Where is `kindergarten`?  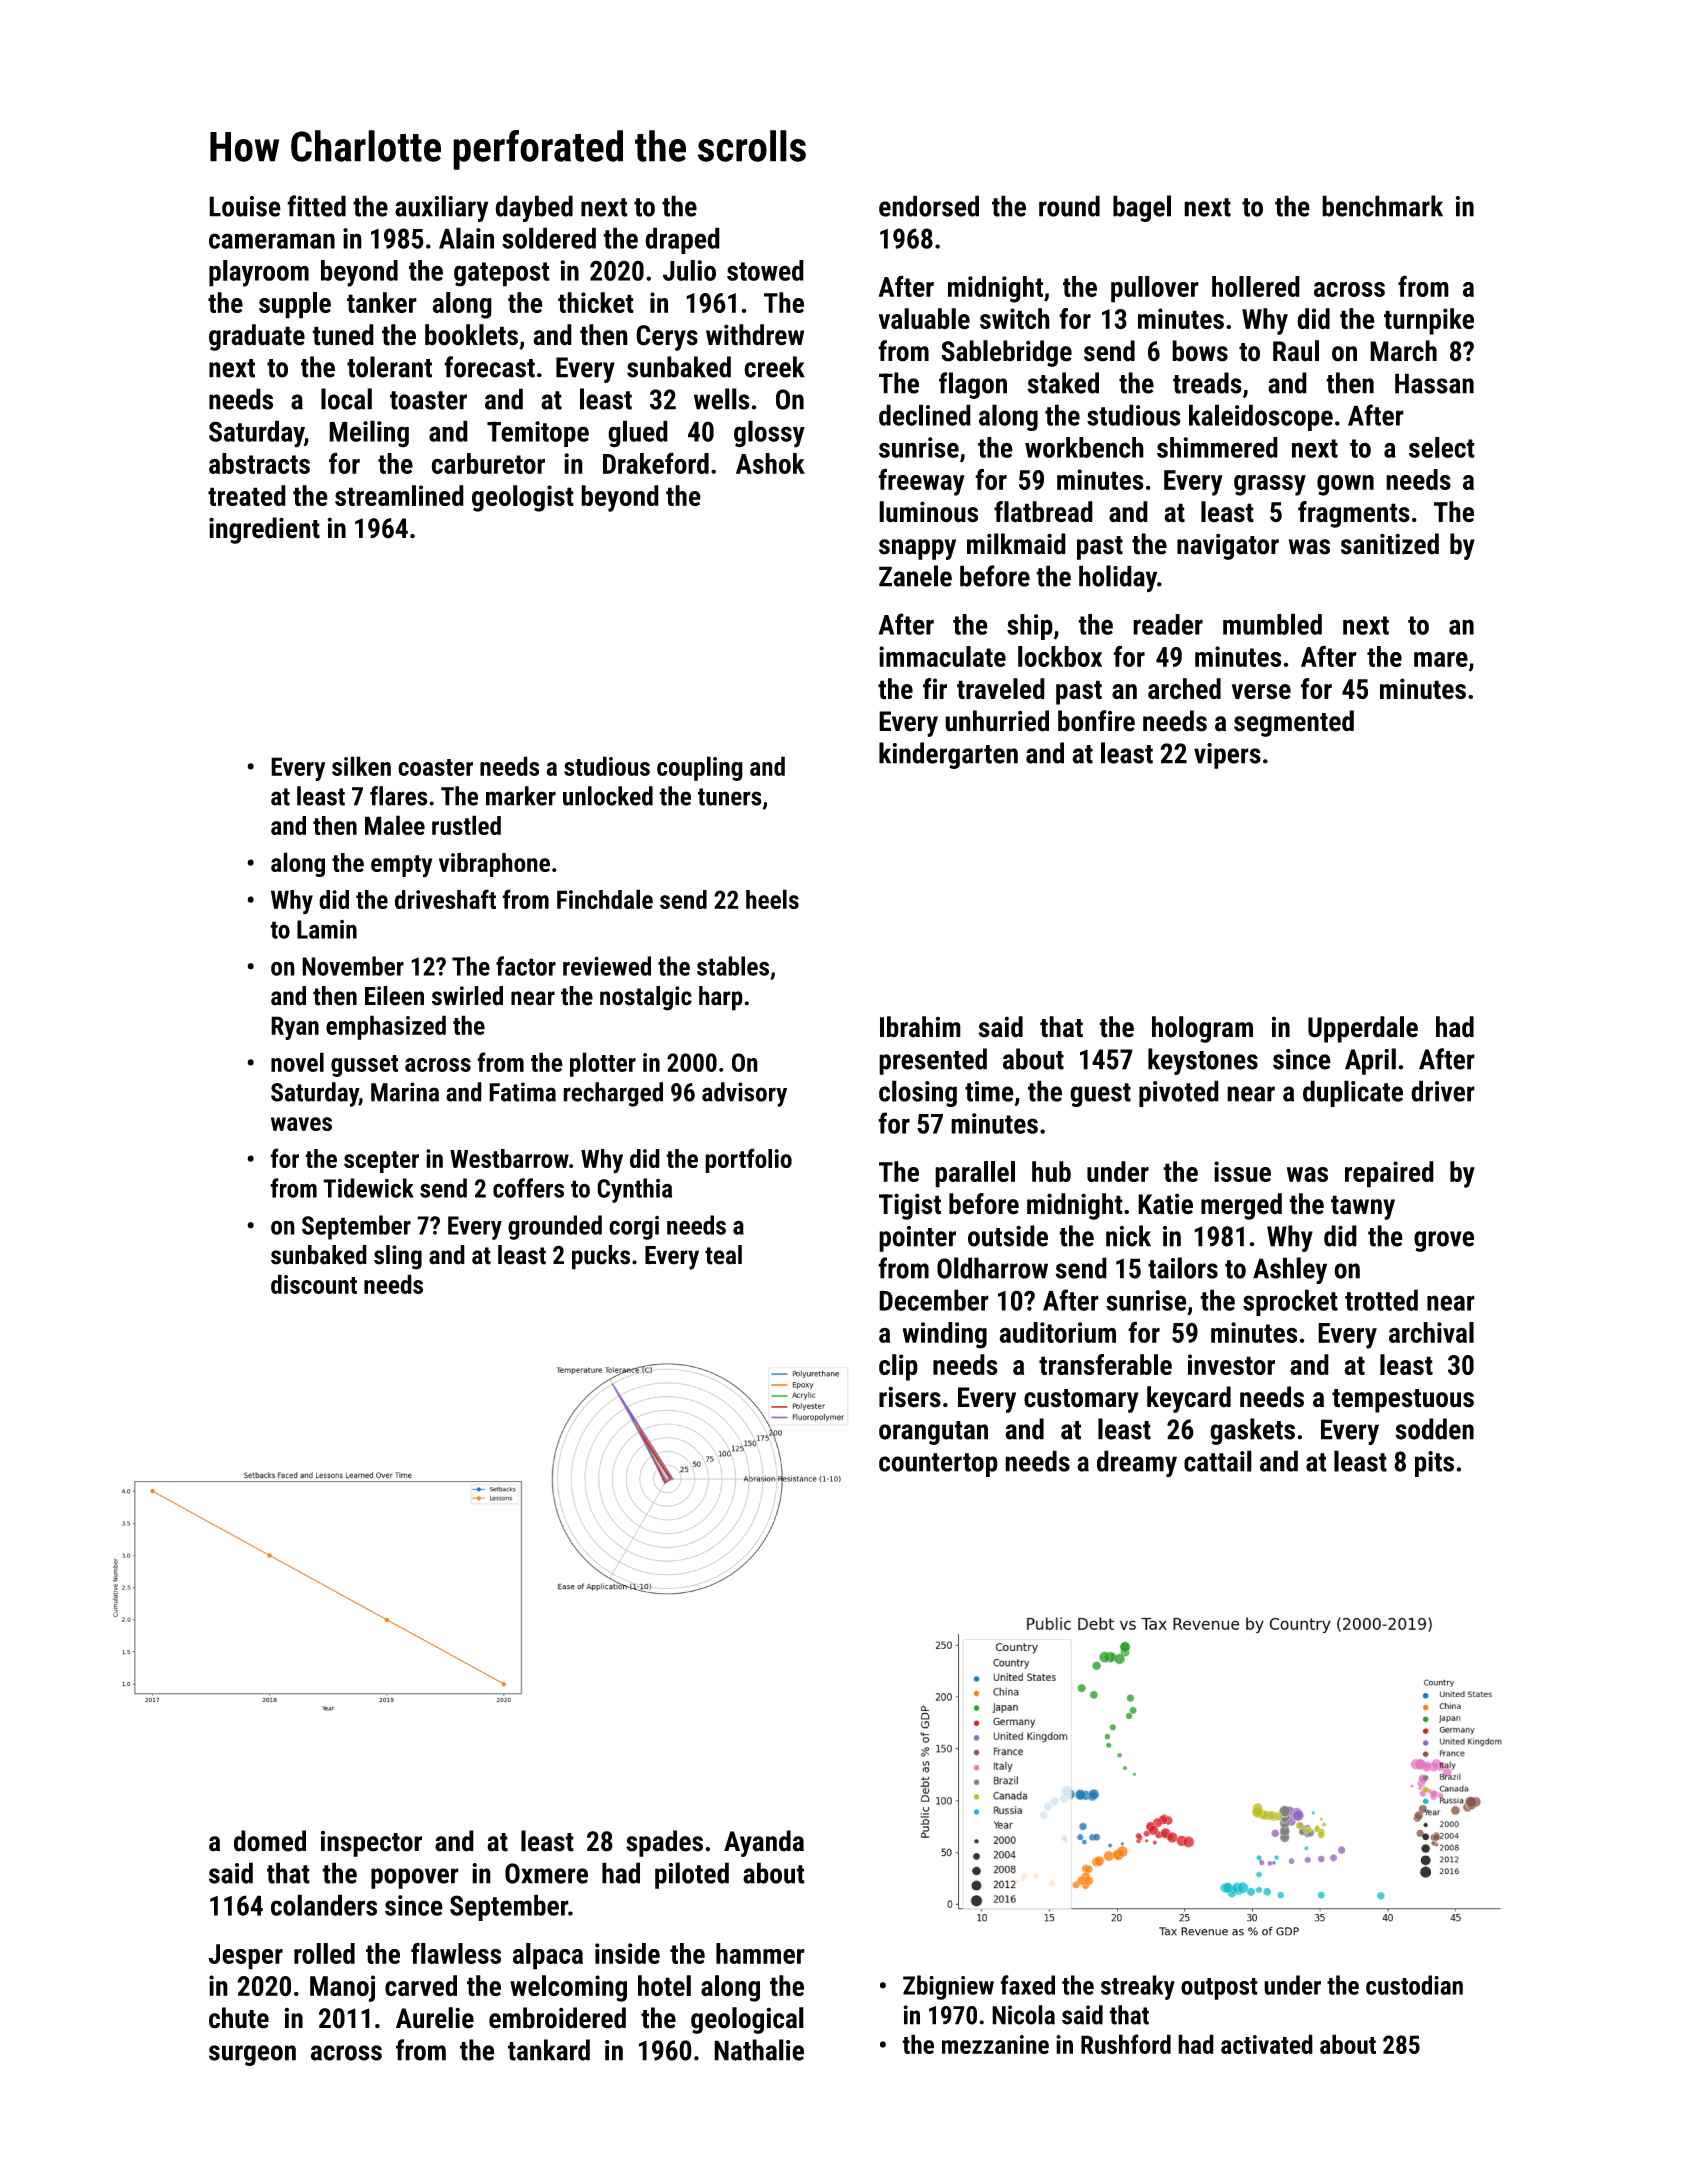
kindergarten is located at coordinates (948, 755).
